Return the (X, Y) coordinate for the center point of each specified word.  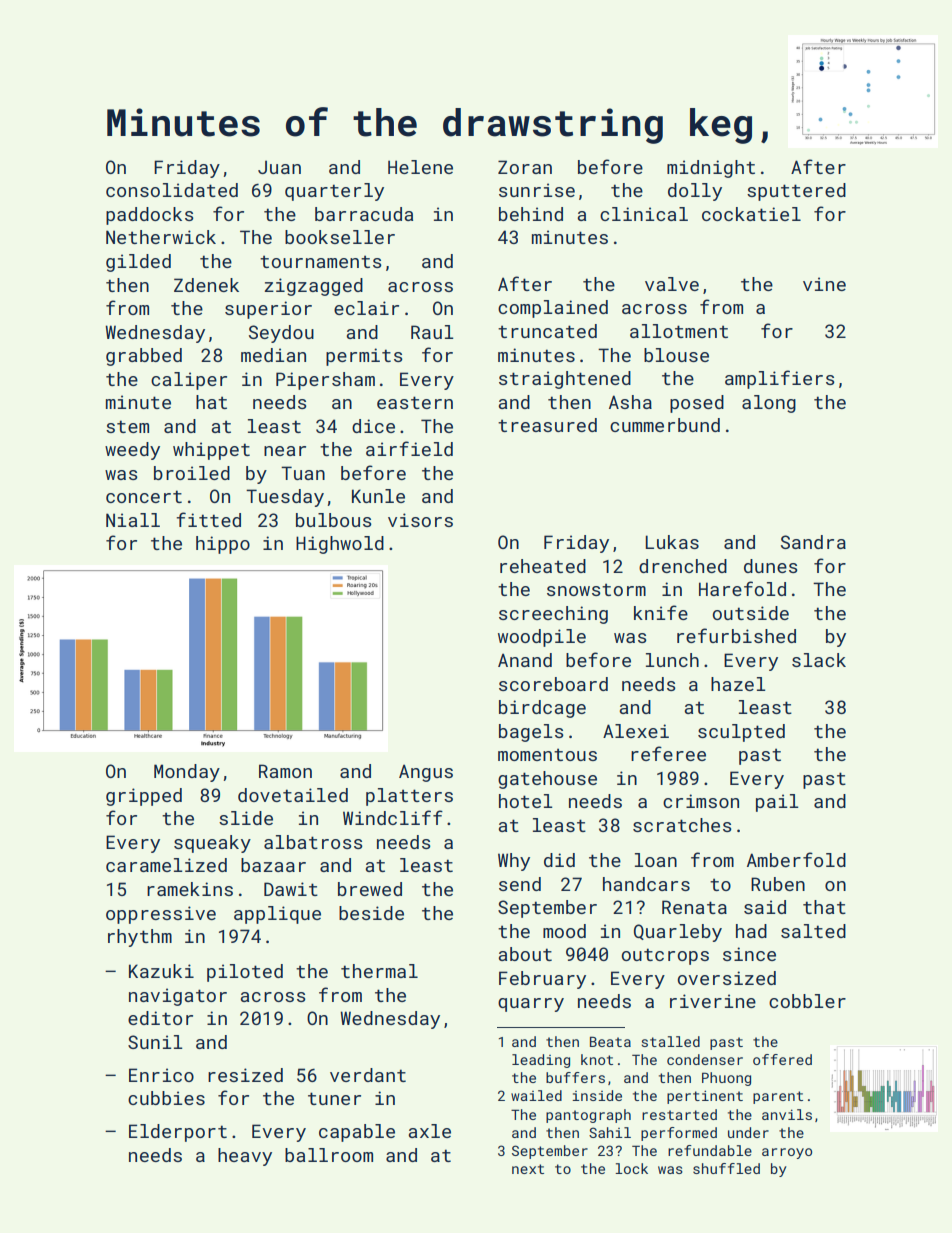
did (559, 860)
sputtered (796, 192)
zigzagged (314, 287)
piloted (245, 973)
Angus (426, 773)
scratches (682, 825)
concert (144, 496)
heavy (245, 1157)
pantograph (588, 1116)
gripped (144, 797)
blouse (676, 355)
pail (777, 803)
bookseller (340, 237)
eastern (415, 402)
